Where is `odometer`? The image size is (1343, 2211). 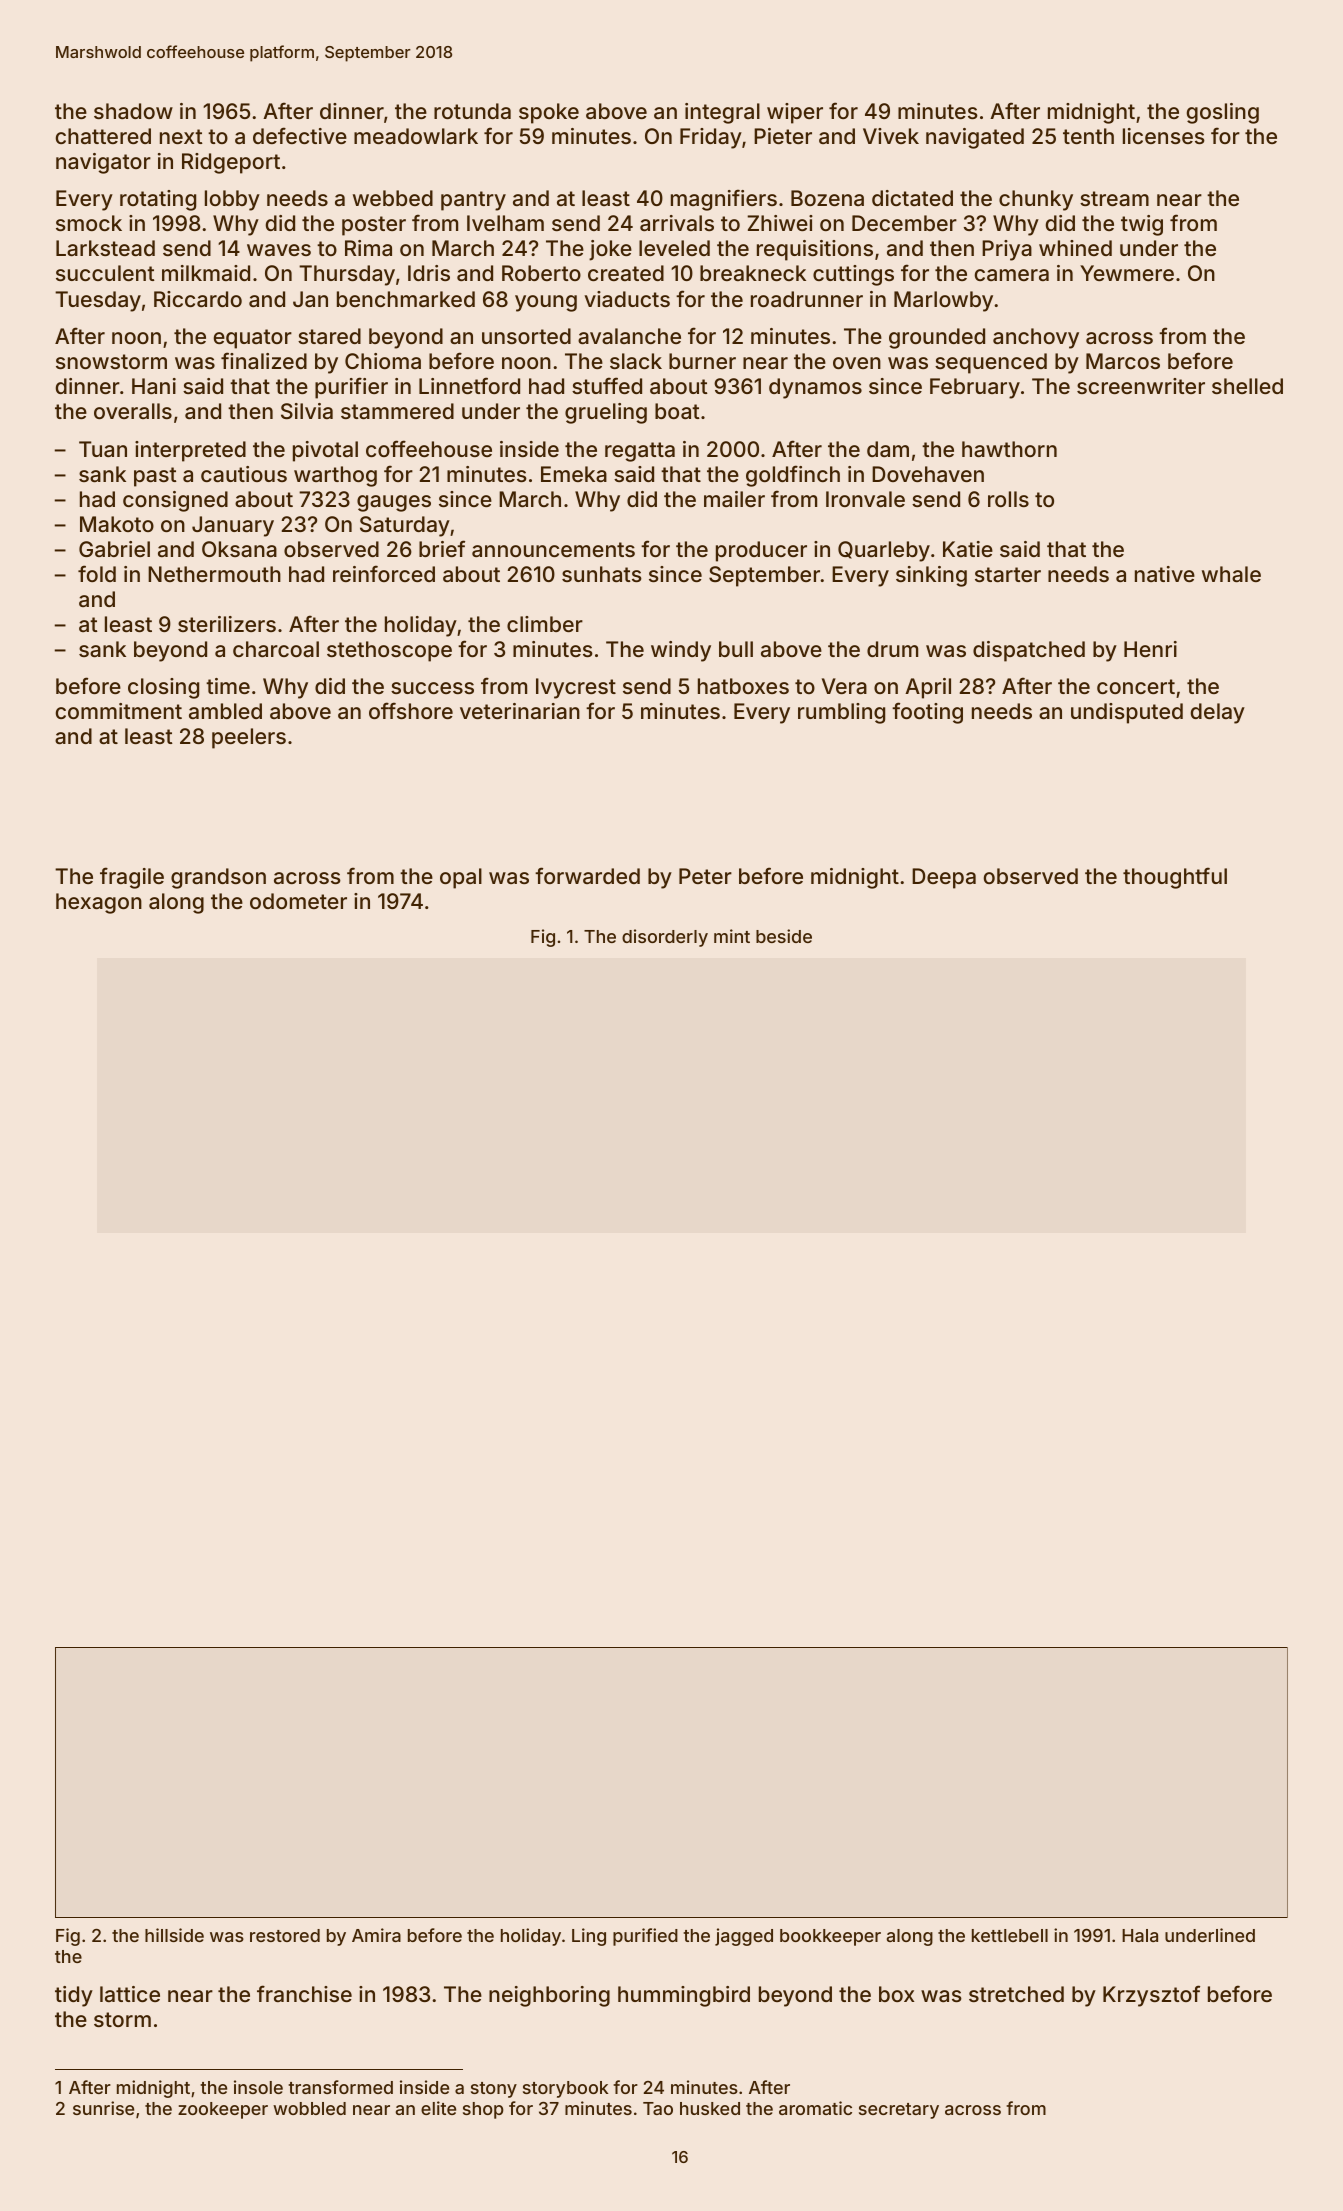
odometer is located at coordinates (298, 901).
